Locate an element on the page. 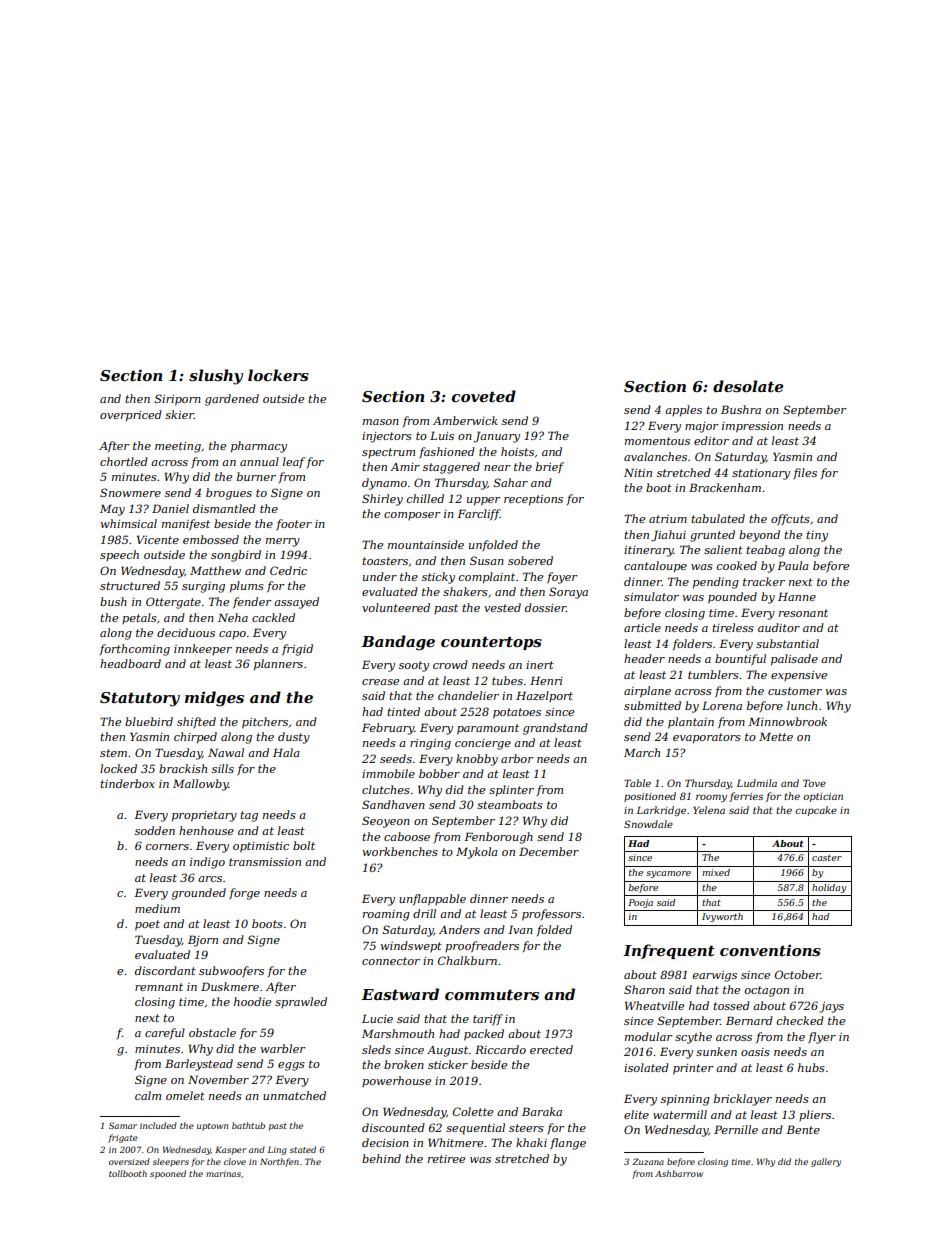  Bandage is located at coordinates (398, 643).
